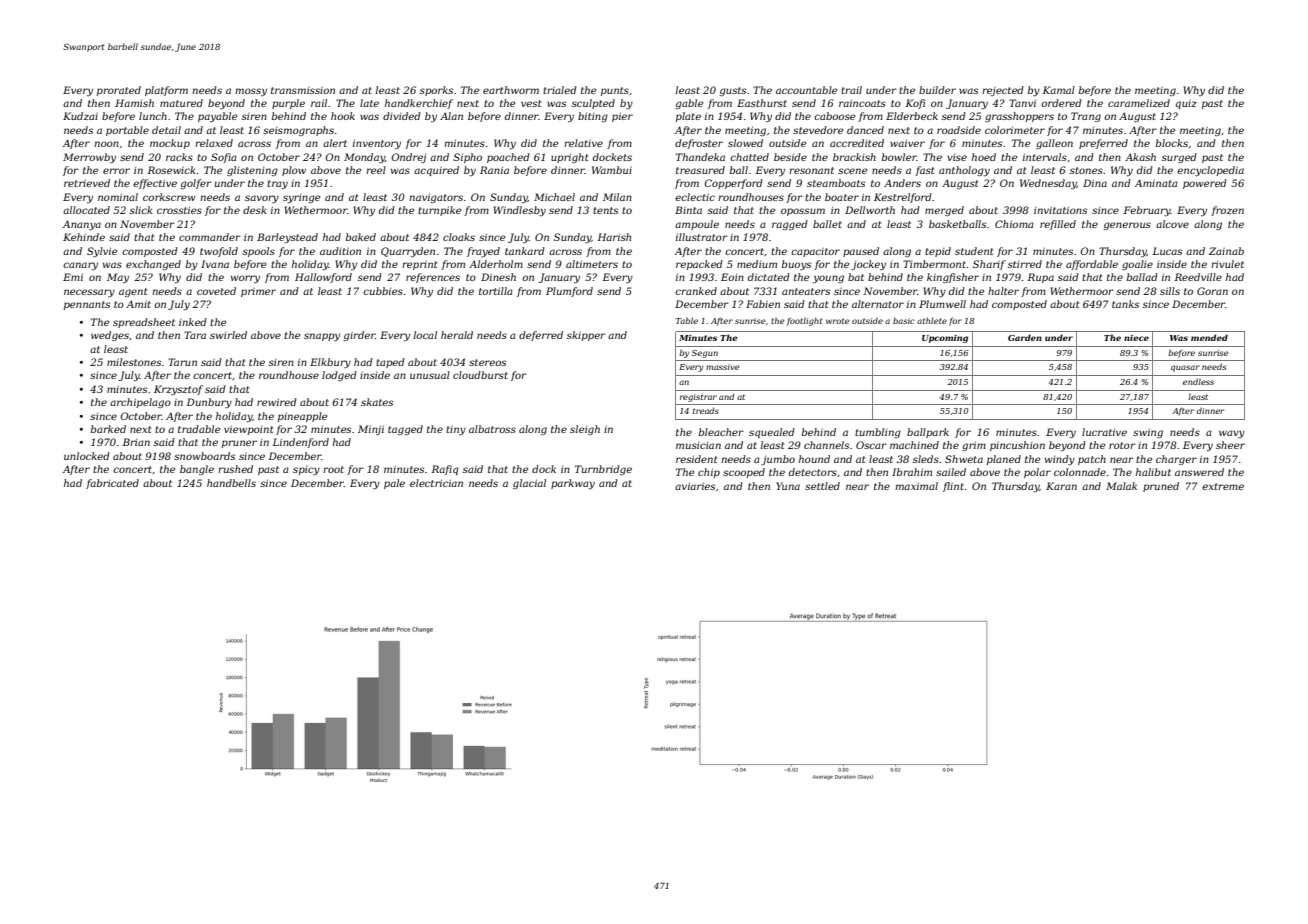  What do you see at coordinates (258, 292) in the page?
I see `primer` at bounding box center [258, 292].
